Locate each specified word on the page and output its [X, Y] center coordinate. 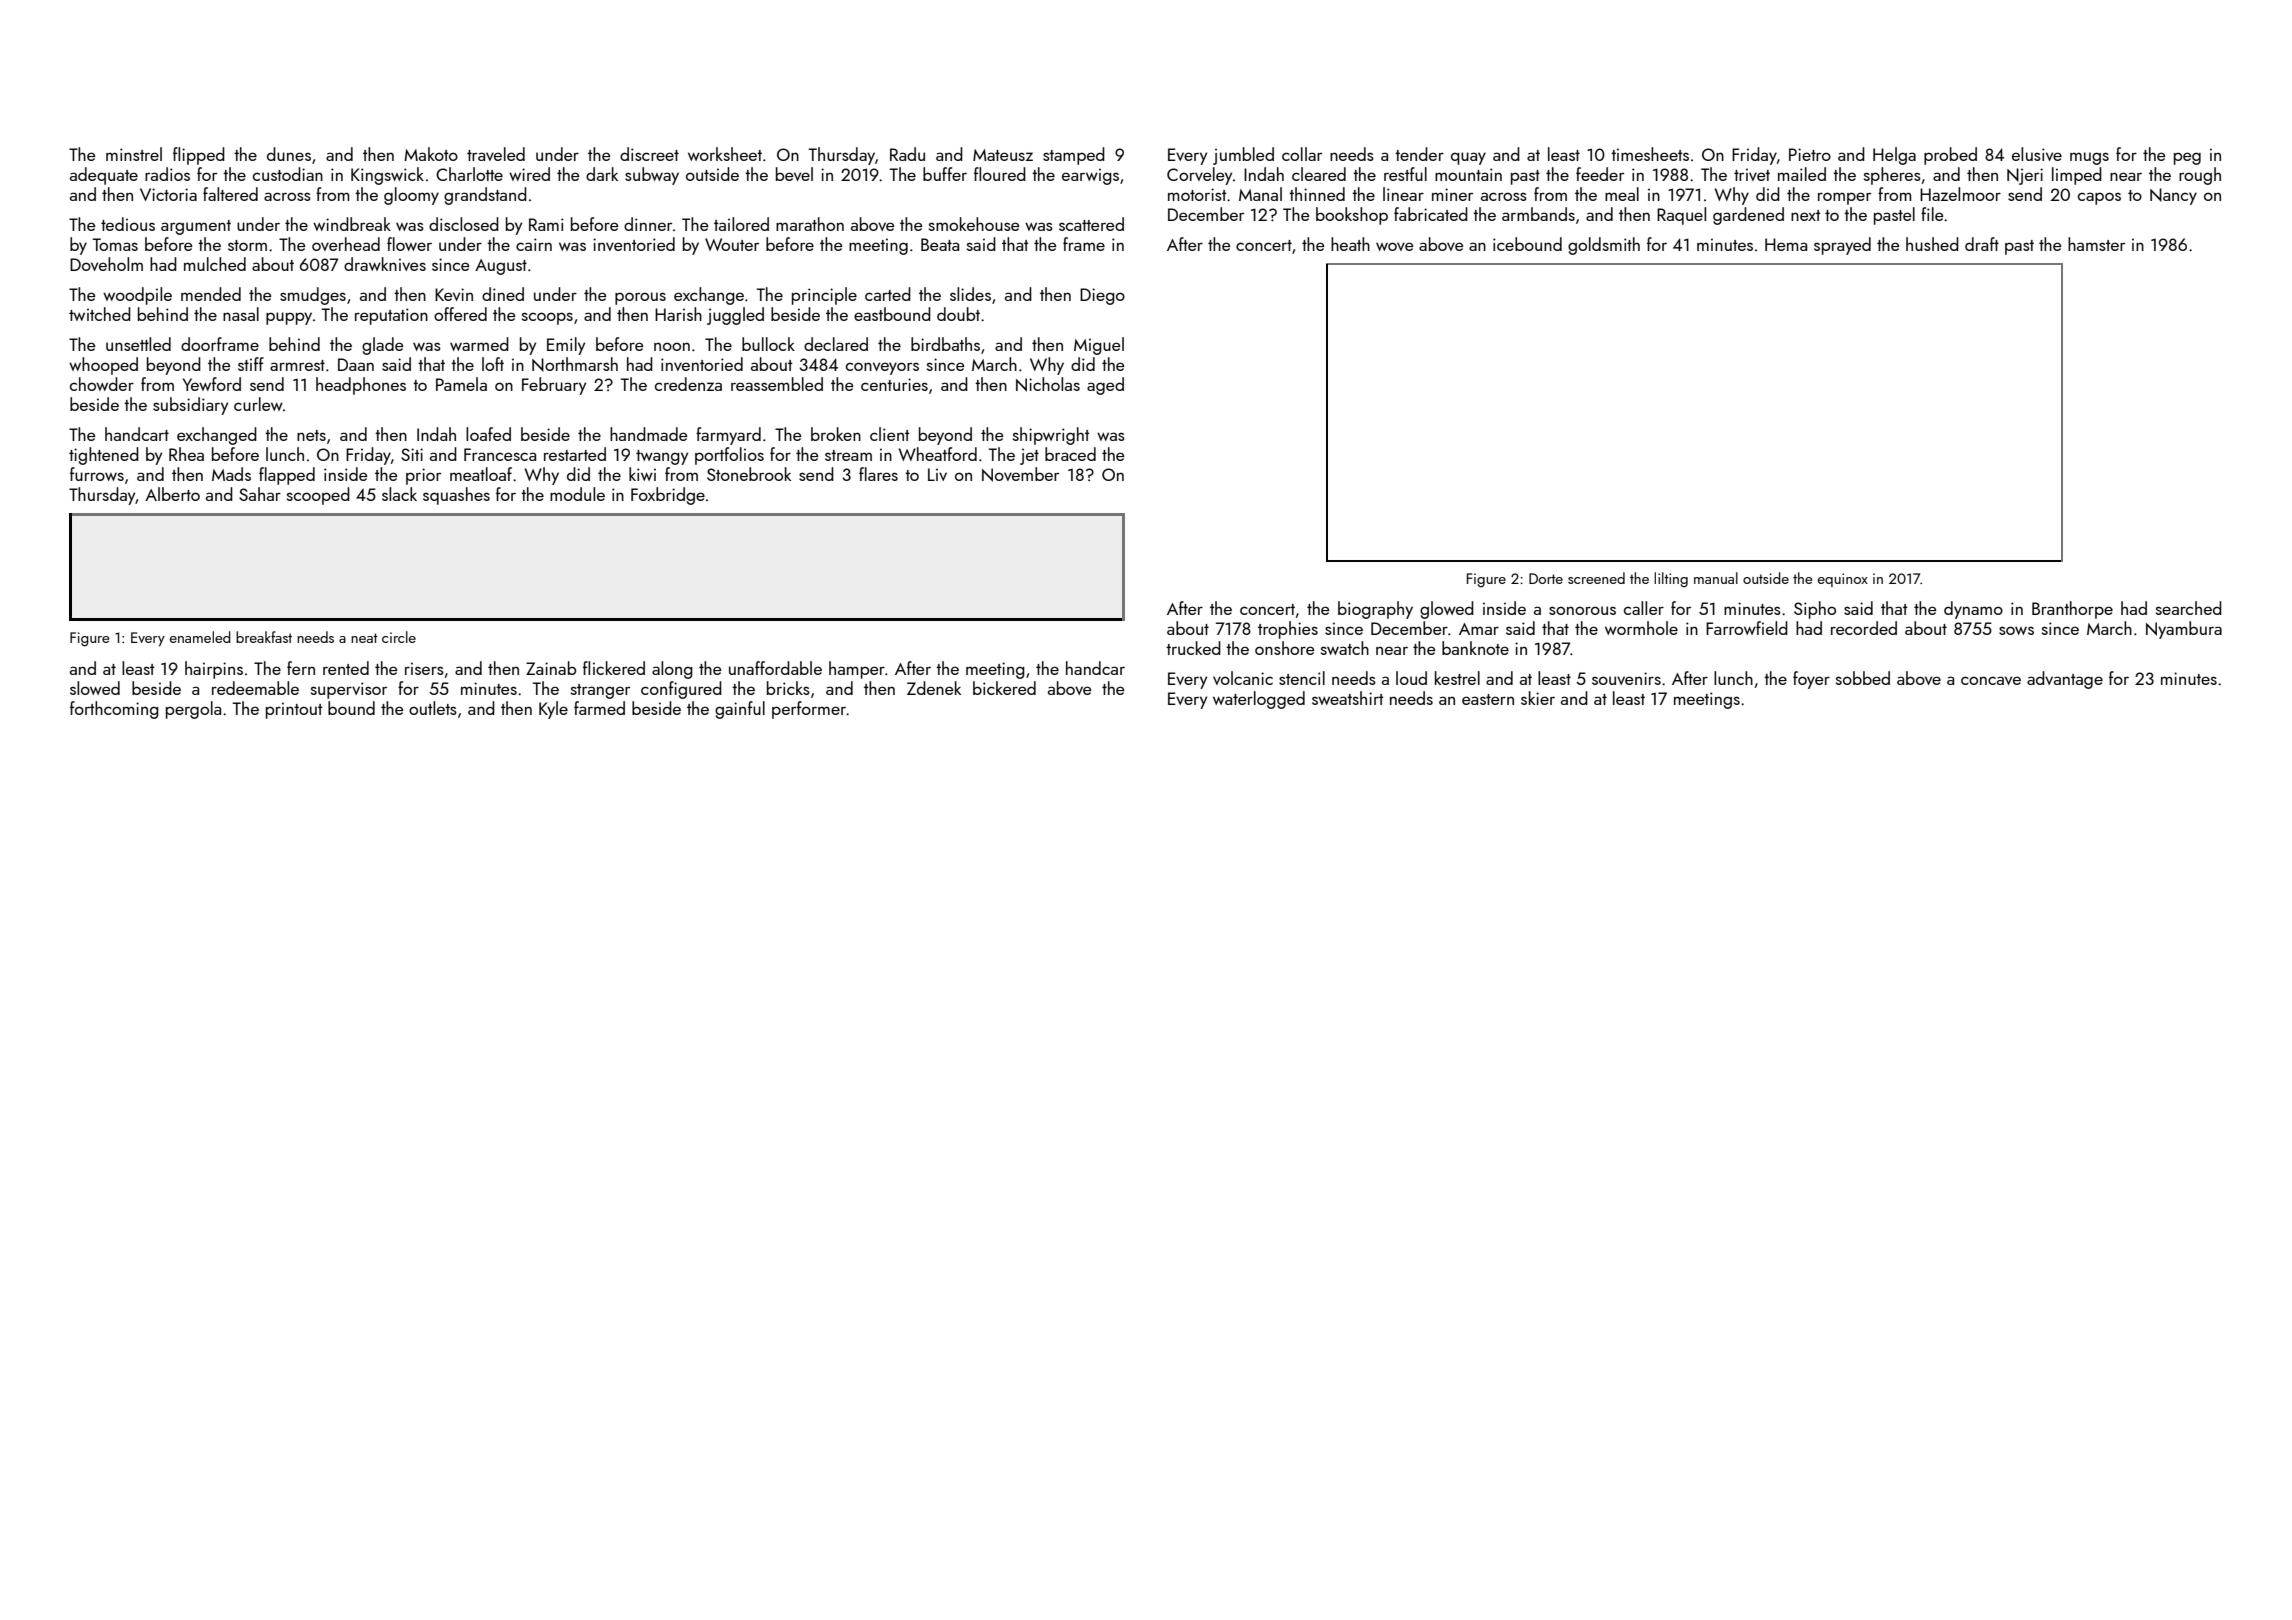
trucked [1193, 648]
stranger [600, 691]
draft [1982, 244]
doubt [958, 314]
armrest [297, 365]
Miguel [1099, 346]
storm [247, 245]
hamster [2096, 244]
